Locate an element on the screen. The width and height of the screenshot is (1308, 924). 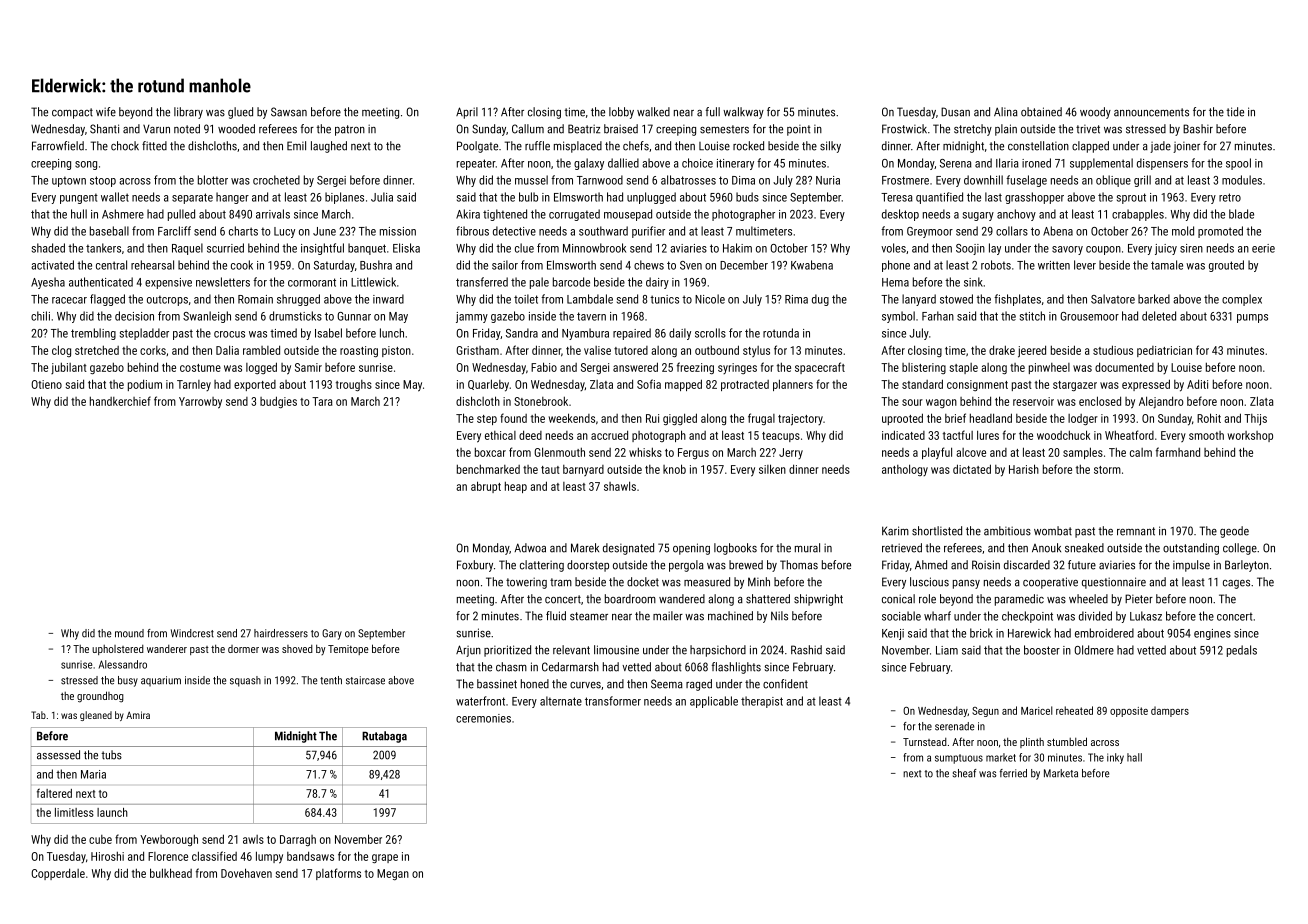
Glenmouth is located at coordinates (559, 452).
